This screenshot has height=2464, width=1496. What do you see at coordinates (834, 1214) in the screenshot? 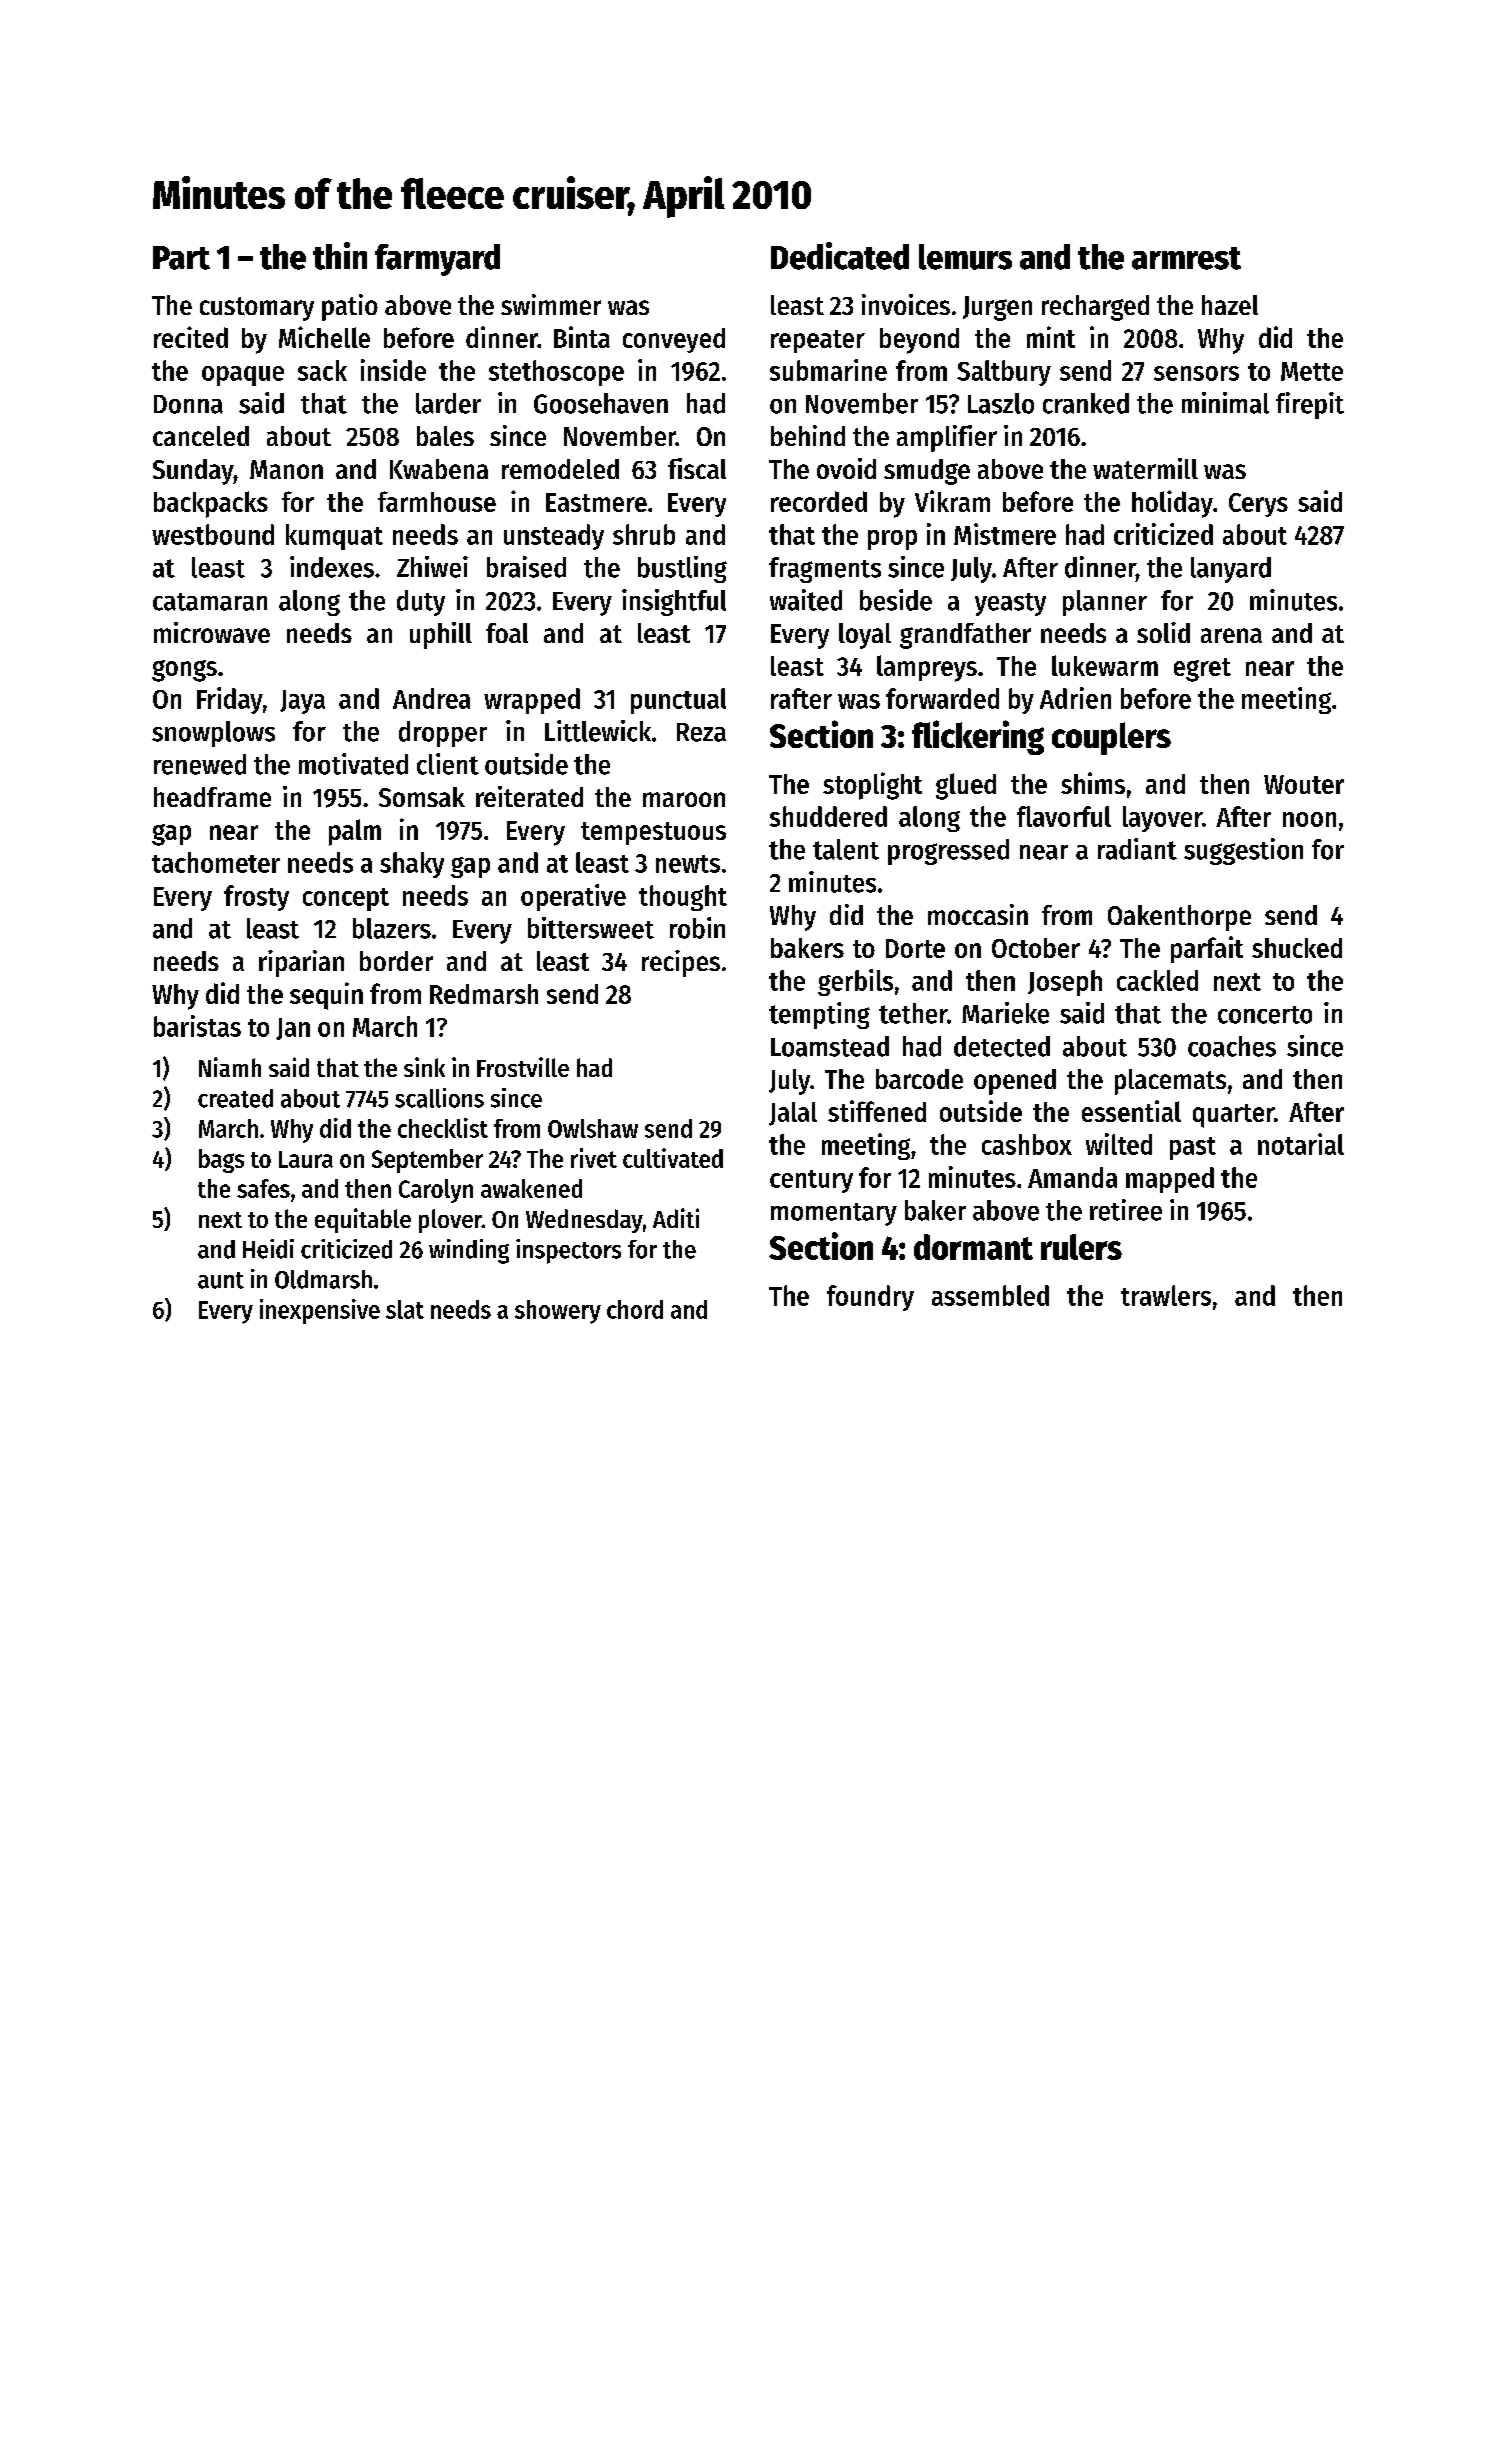
I see `momentary` at bounding box center [834, 1214].
